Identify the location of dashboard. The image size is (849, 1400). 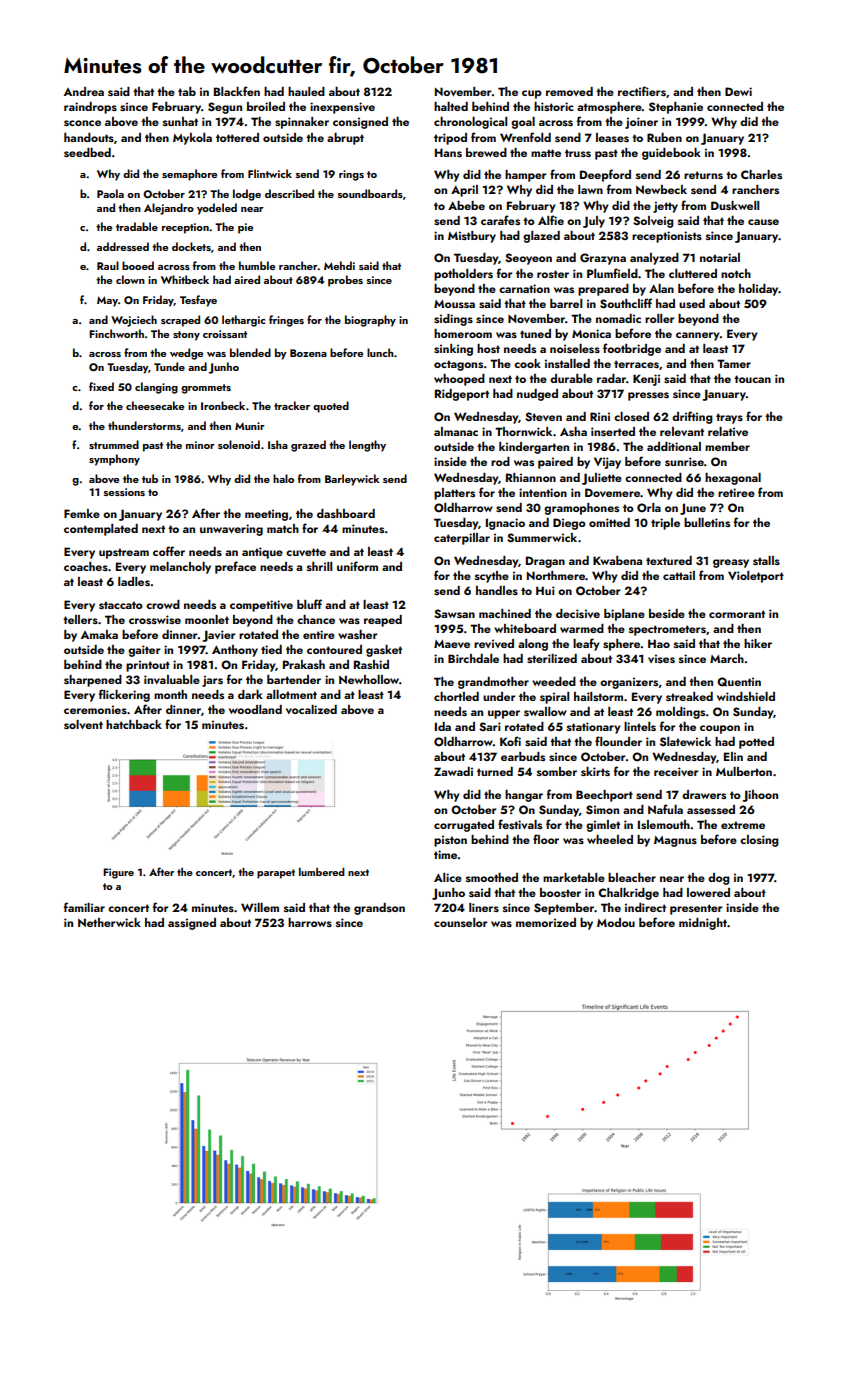
(346, 513).
